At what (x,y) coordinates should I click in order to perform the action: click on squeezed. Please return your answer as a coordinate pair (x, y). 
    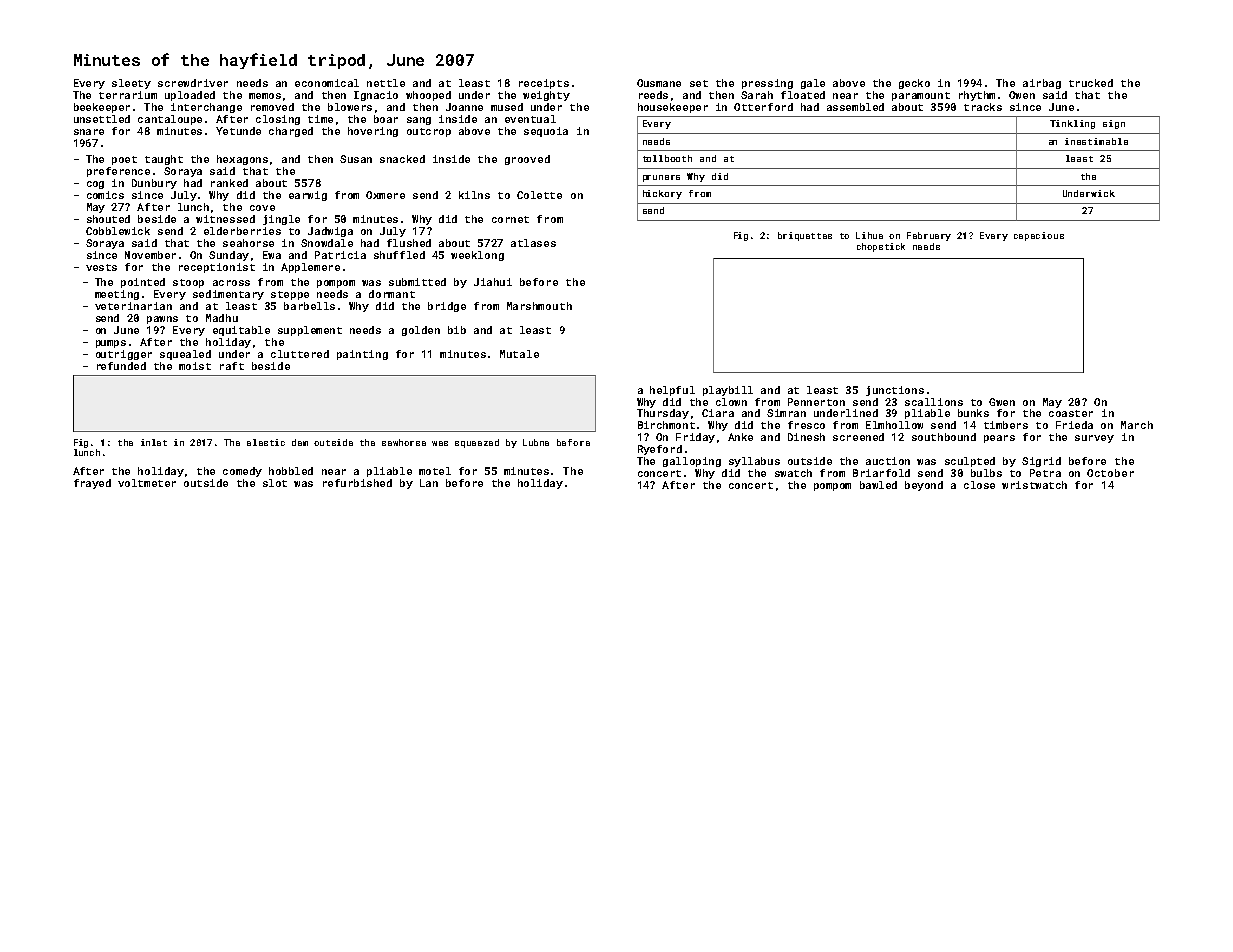
    Looking at the image, I should click on (477, 443).
